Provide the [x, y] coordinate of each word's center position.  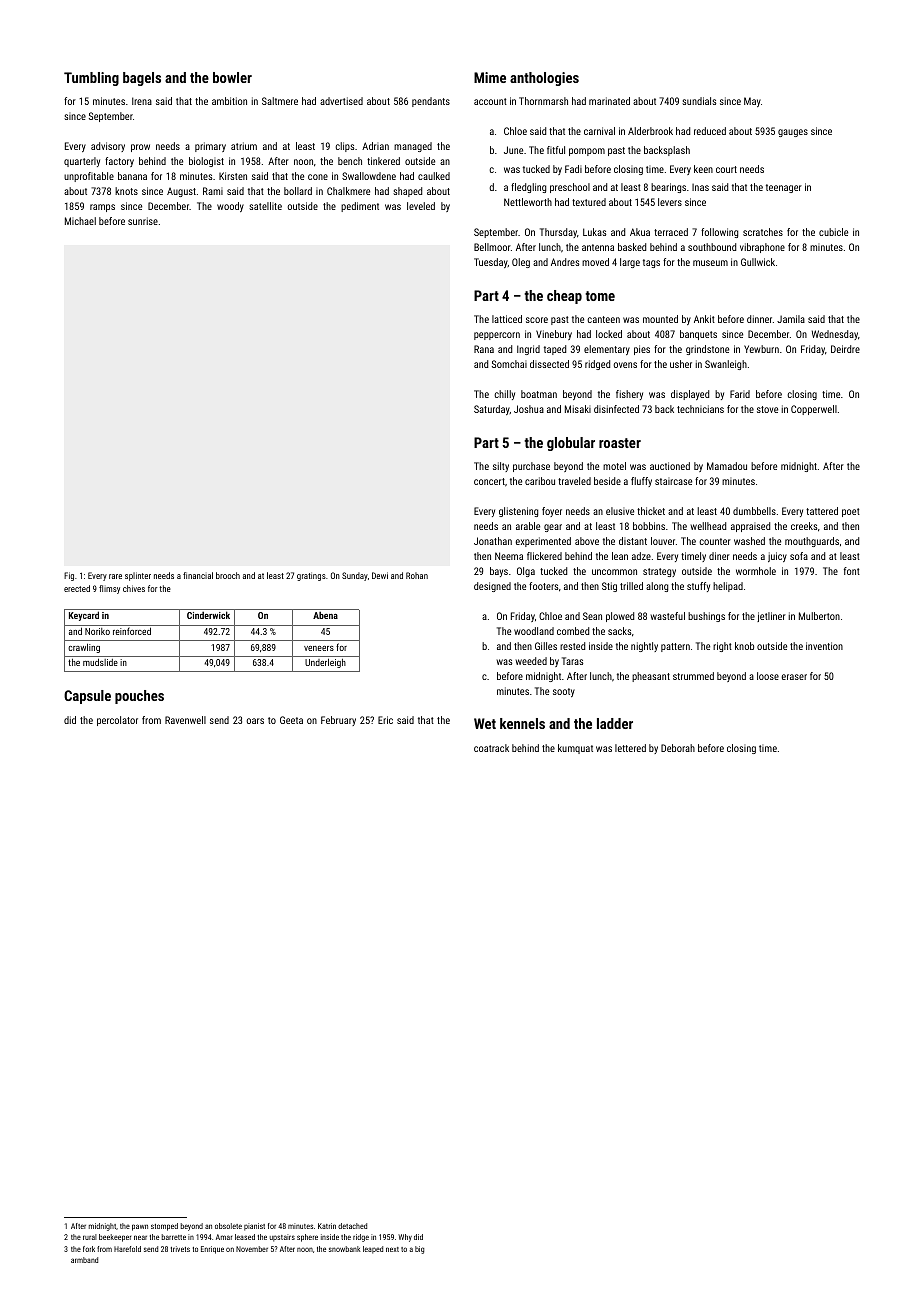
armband [84, 1260]
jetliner [771, 617]
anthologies [544, 79]
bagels [142, 79]
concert [489, 481]
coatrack [491, 748]
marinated [609, 101]
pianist [254, 1227]
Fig [69, 576]
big [419, 1250]
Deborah [678, 748]
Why [405, 1238]
